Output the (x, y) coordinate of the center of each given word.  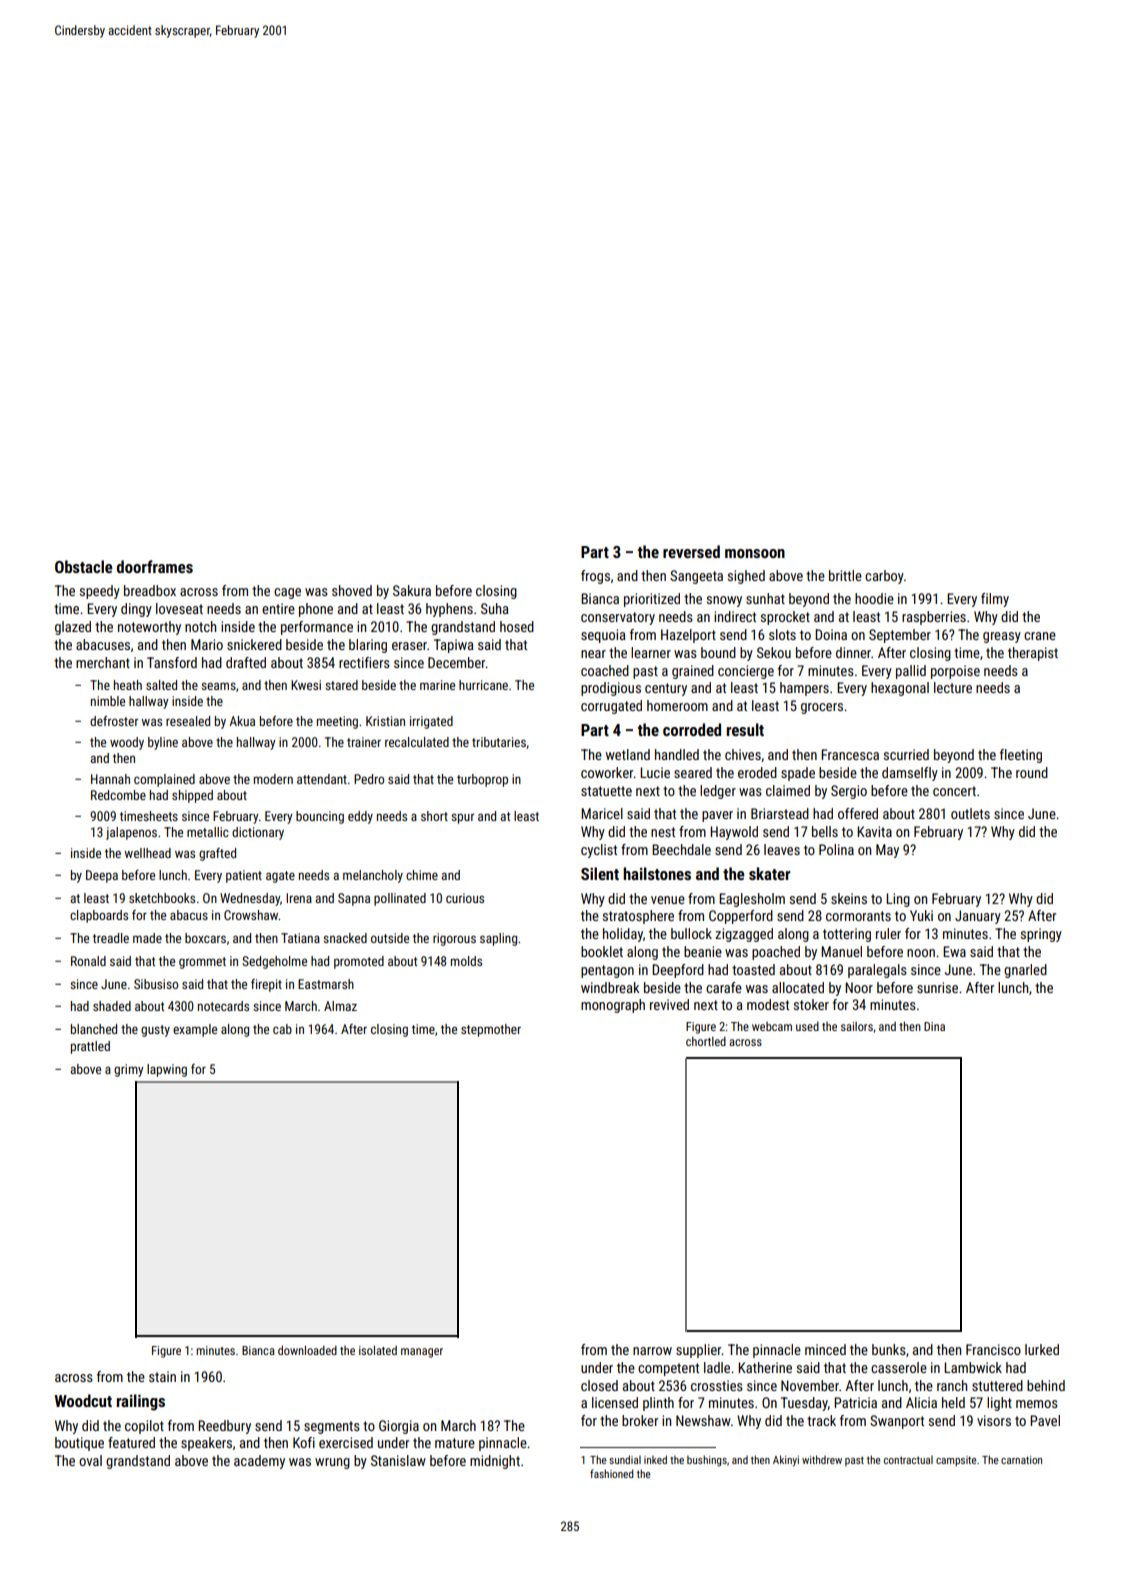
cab (282, 1029)
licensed (615, 1402)
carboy (884, 577)
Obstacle (83, 566)
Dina (934, 1026)
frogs (595, 577)
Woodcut (83, 1400)
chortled (706, 1041)
